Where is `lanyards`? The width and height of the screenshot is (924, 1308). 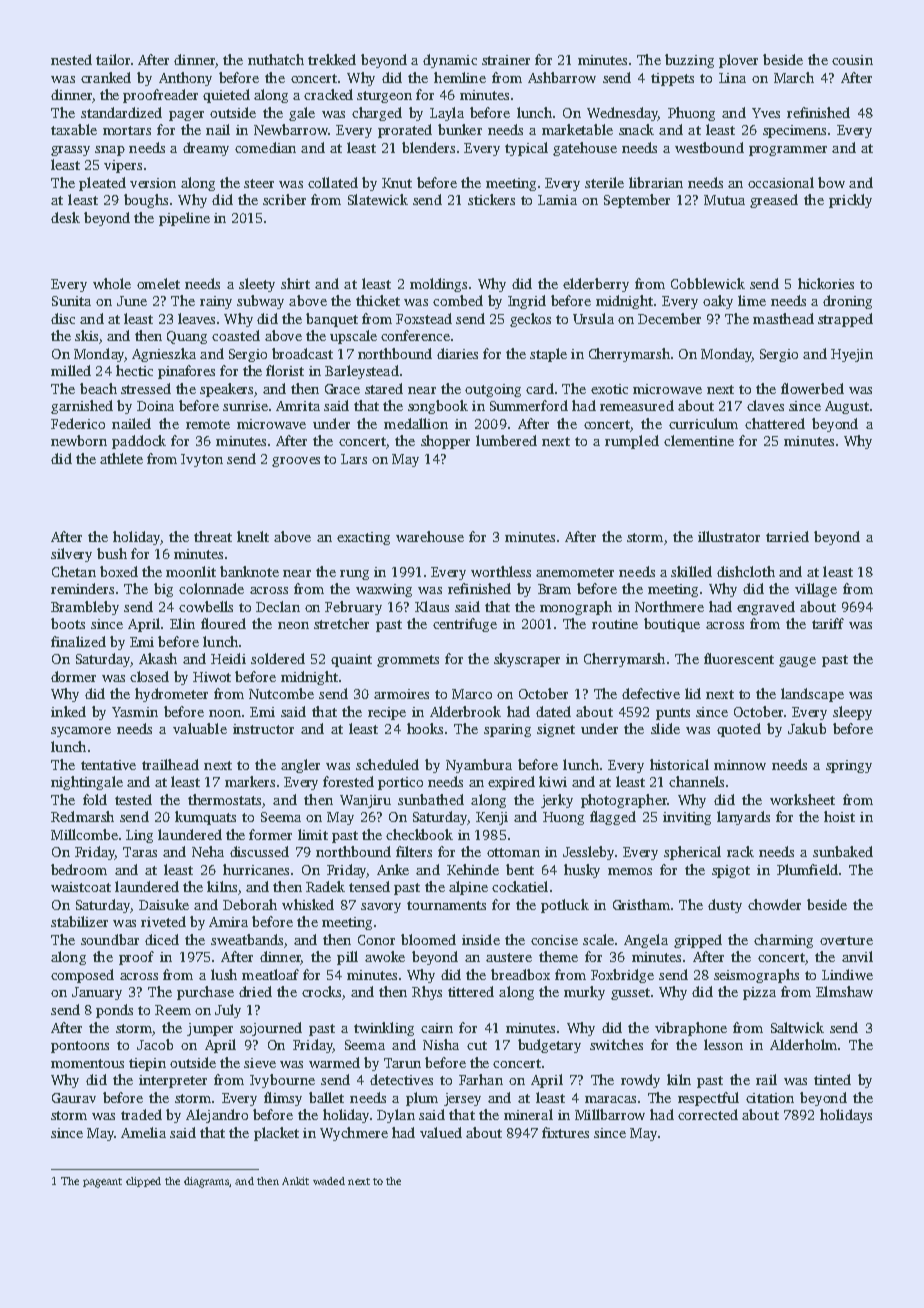
lanyards is located at coordinates (743, 818).
